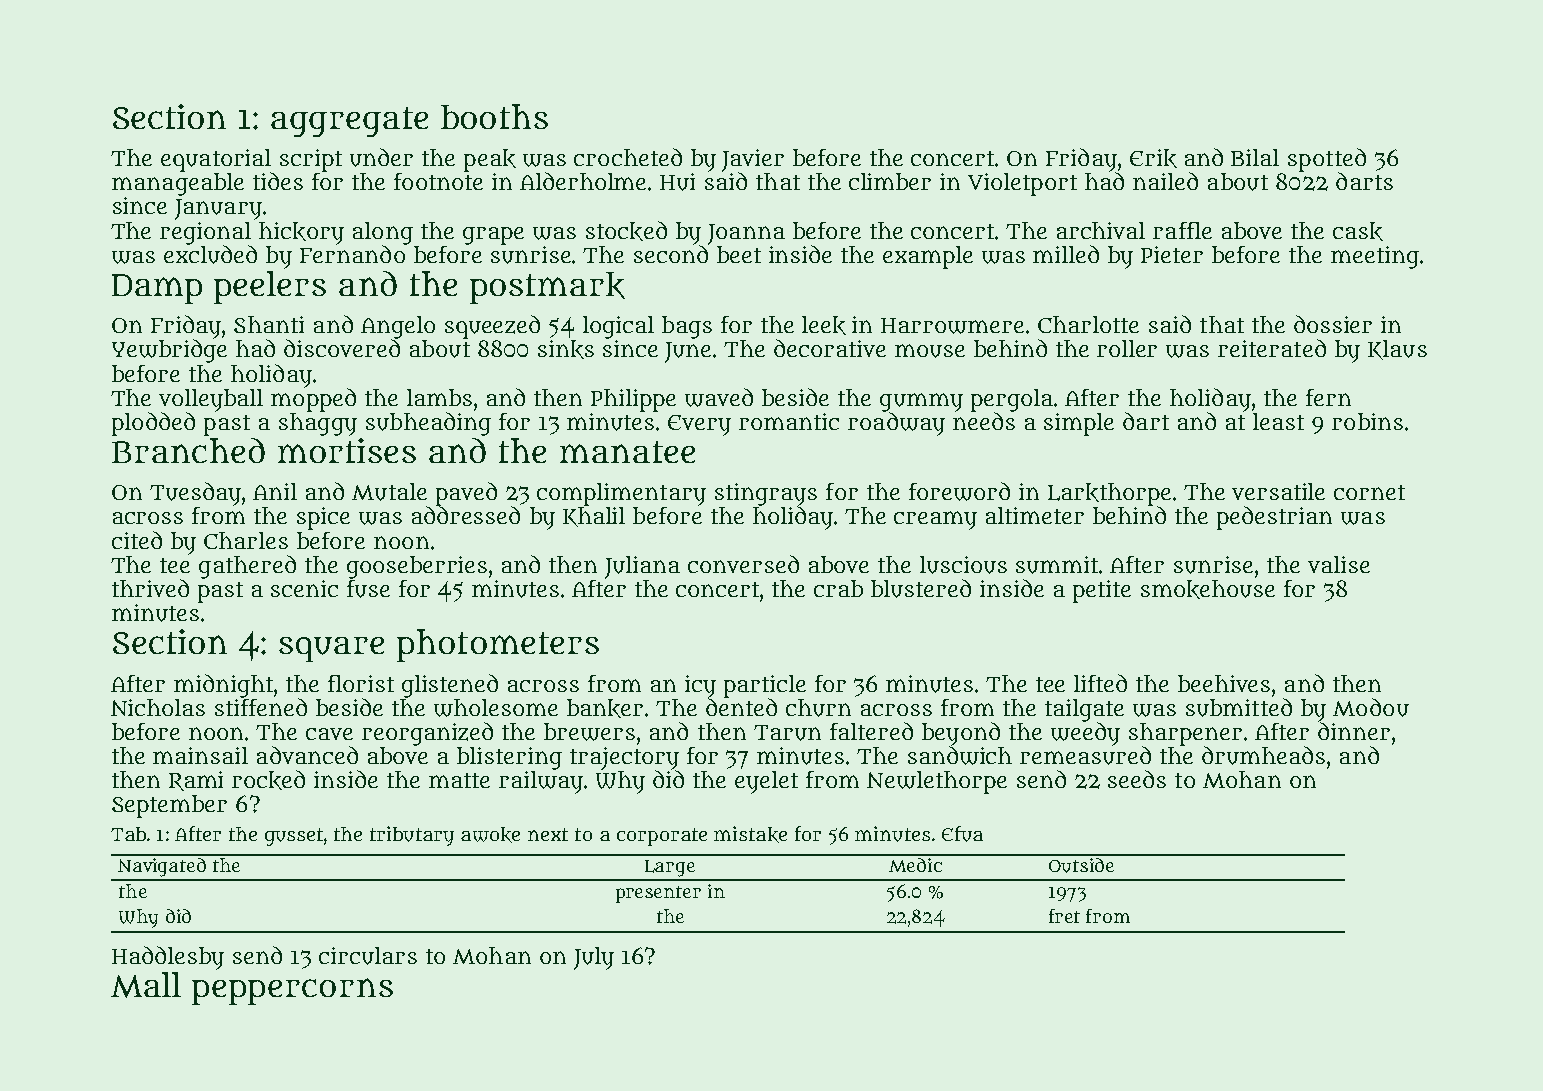 This image has width=1543, height=1091. What do you see at coordinates (150, 588) in the image?
I see `thrived` at bounding box center [150, 588].
